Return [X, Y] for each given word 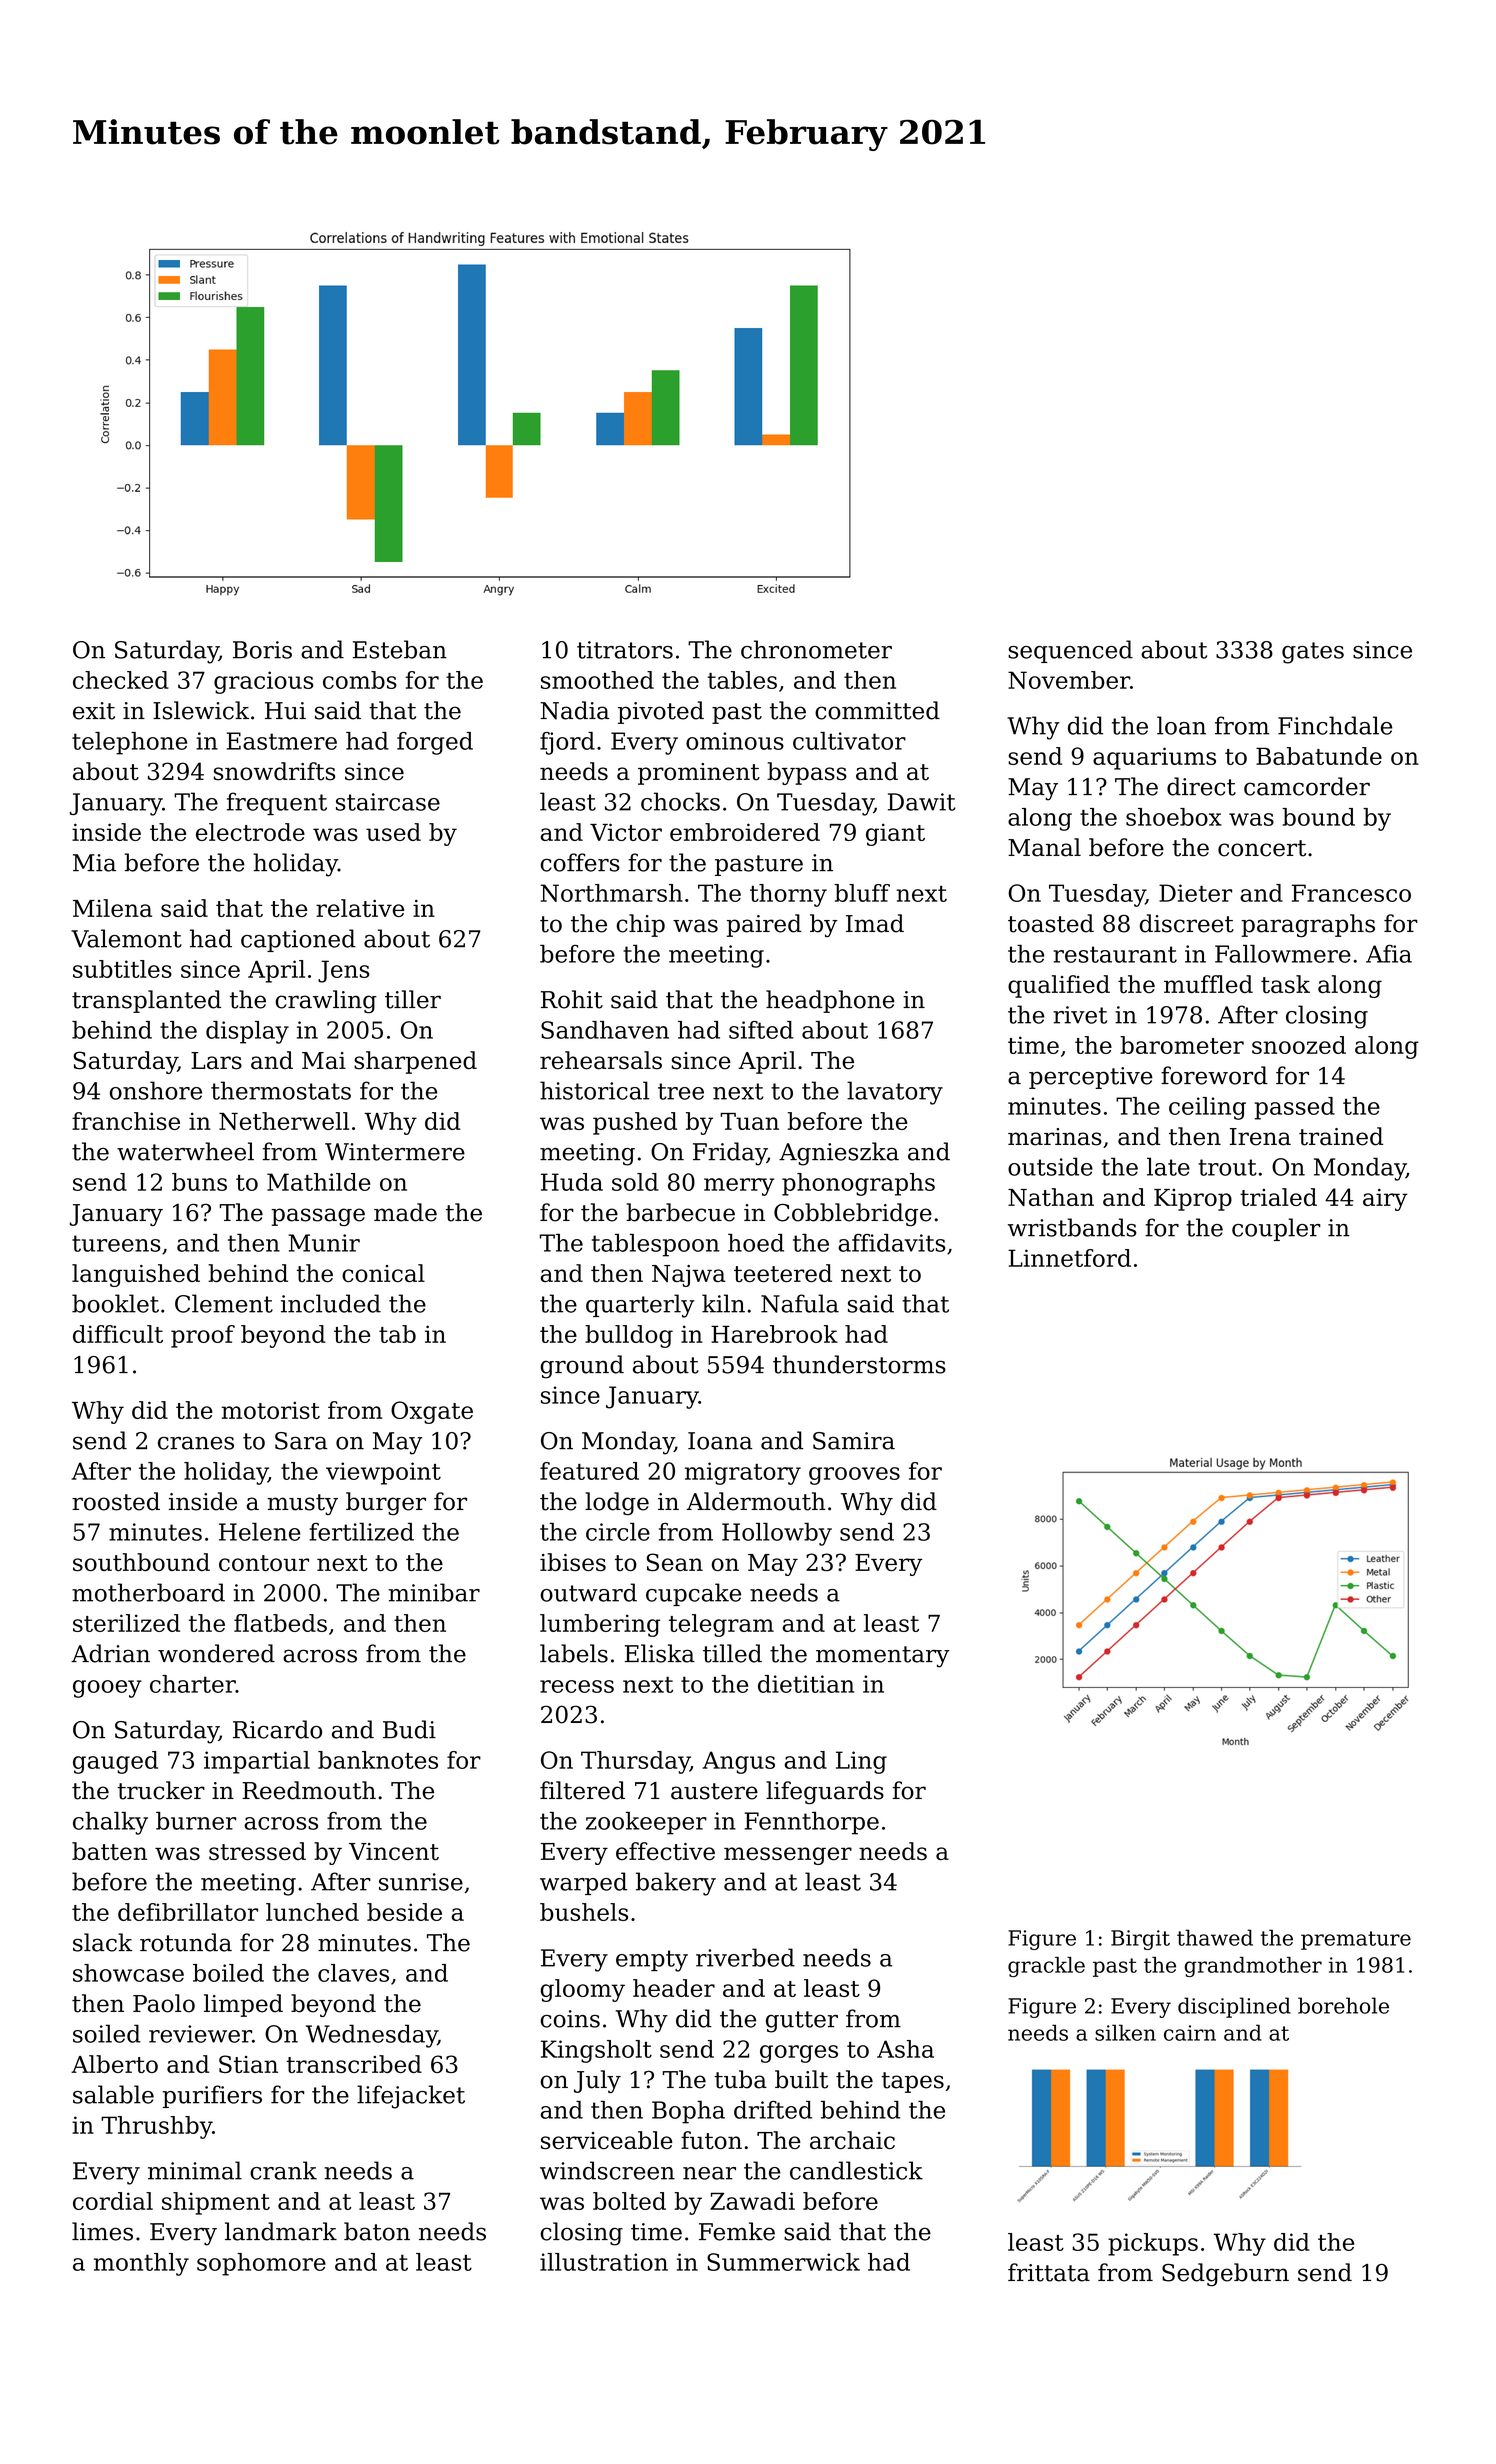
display [247, 1032]
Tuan [749, 1121]
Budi [409, 1729]
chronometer [816, 649]
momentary [882, 1657]
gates [1313, 653]
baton [377, 2231]
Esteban [400, 649]
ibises [573, 1562]
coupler [1276, 1229]
